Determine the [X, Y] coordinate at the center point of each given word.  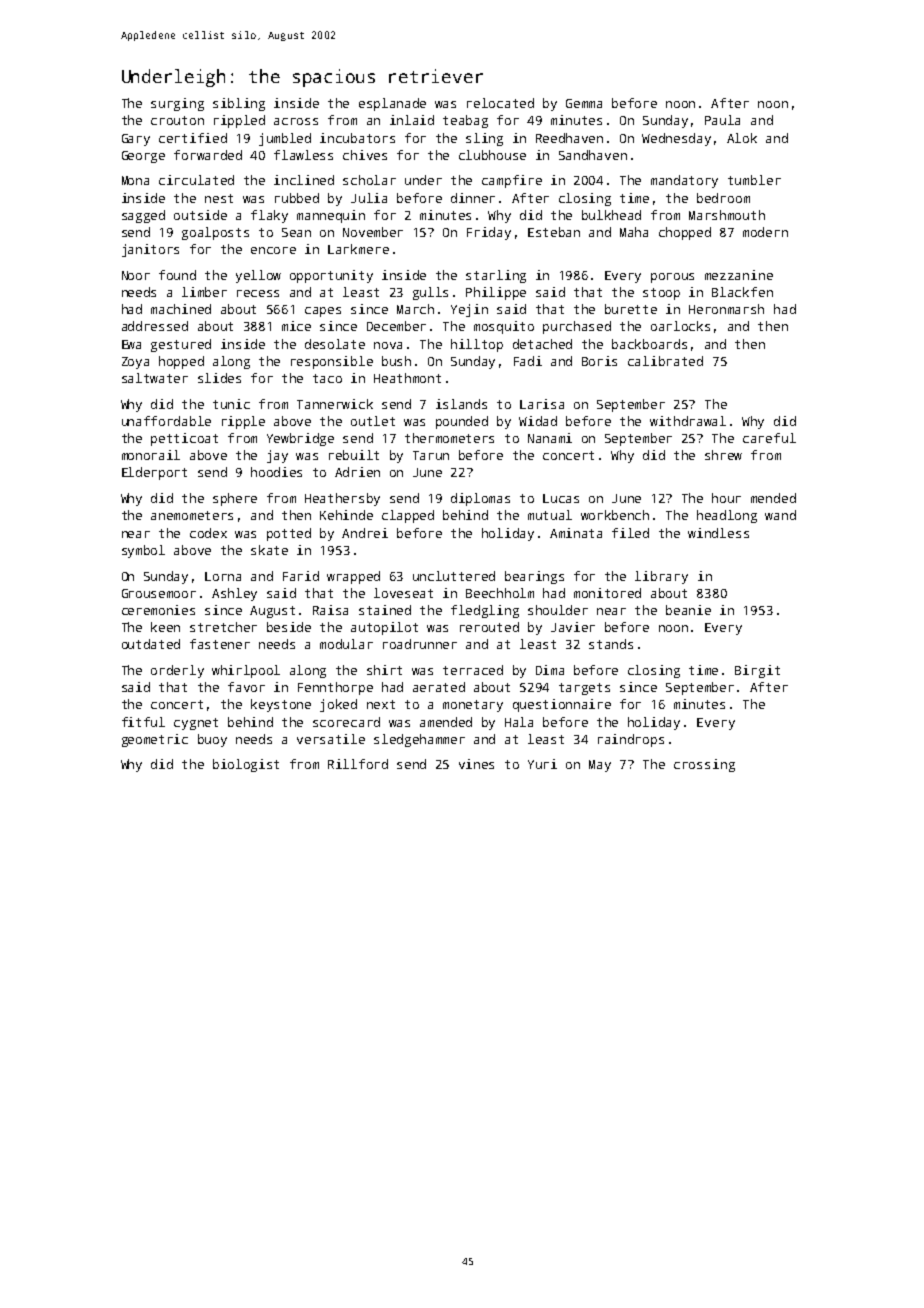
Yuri [542, 764]
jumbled [285, 139]
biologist [246, 765]
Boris [599, 361]
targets [584, 689]
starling [496, 276]
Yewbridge [300, 439]
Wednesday [676, 139]
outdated [151, 644]
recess [258, 293]
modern [765, 232]
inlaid [412, 120]
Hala [519, 722]
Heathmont [407, 378]
